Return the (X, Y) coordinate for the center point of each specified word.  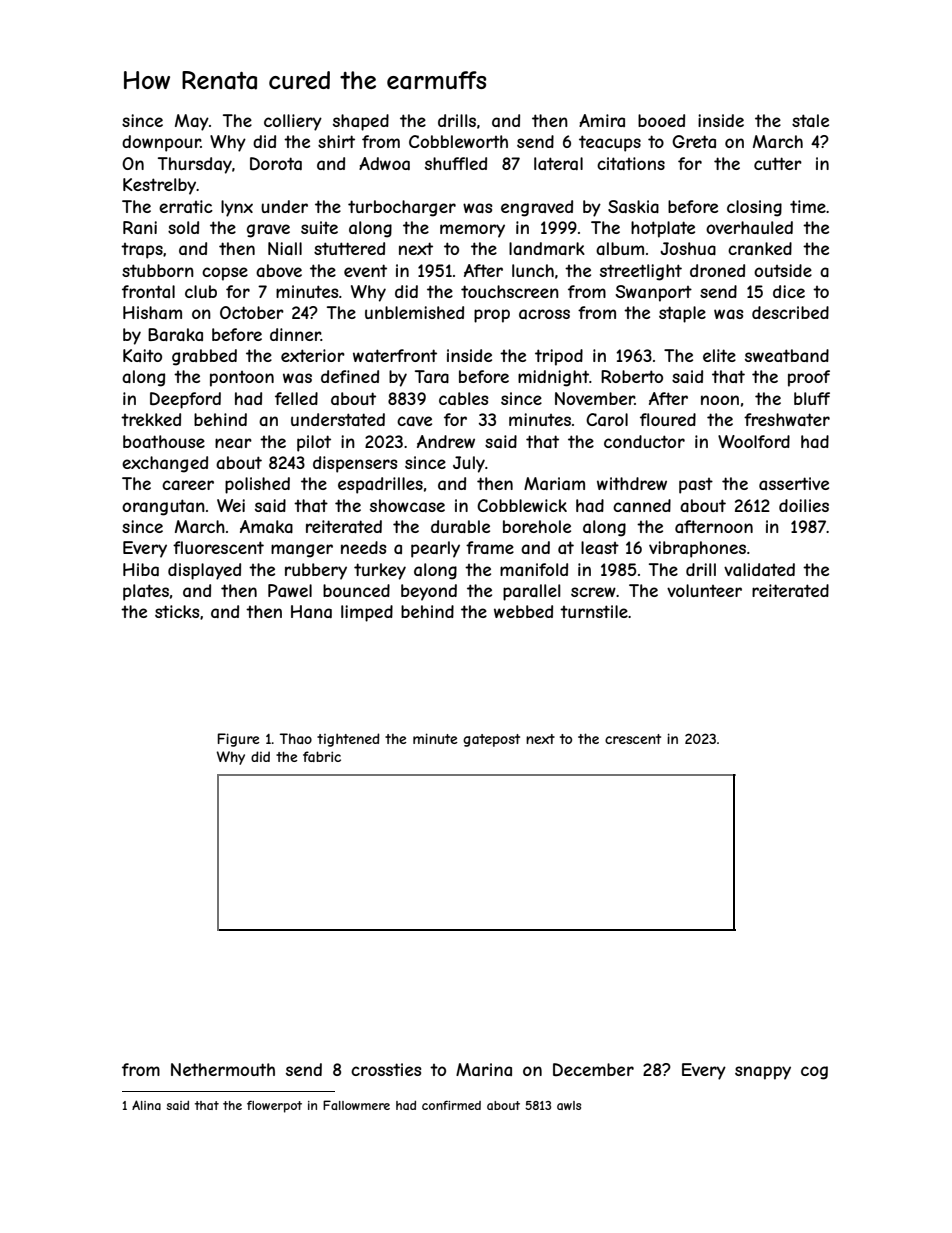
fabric (322, 756)
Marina (484, 1069)
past (696, 486)
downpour (161, 143)
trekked (151, 419)
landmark (547, 248)
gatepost (491, 740)
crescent (633, 739)
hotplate (663, 229)
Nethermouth (223, 1069)
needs (363, 547)
